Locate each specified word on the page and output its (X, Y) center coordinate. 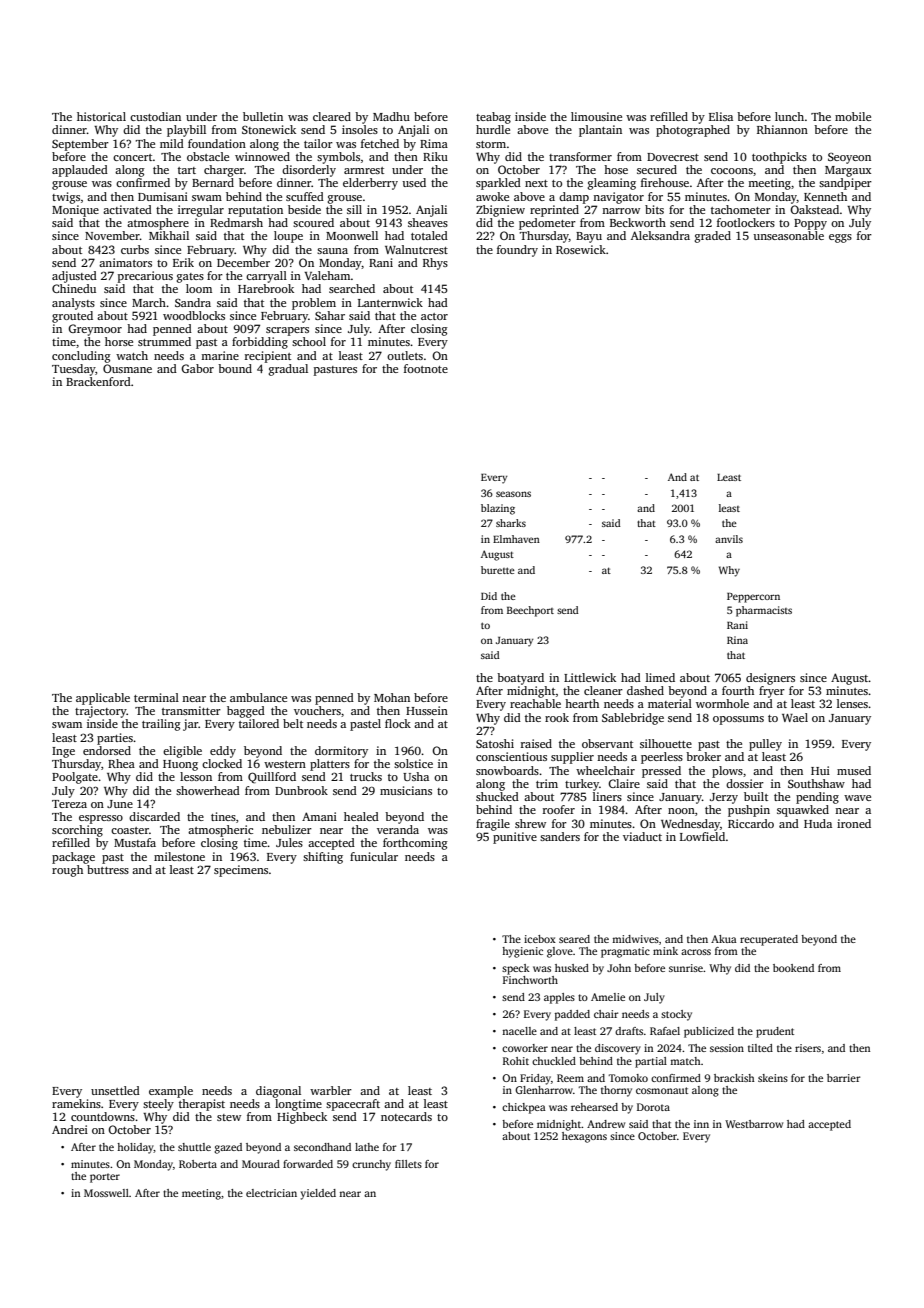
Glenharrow (544, 1090)
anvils (729, 539)
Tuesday (74, 370)
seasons (513, 494)
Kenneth (825, 196)
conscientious (511, 756)
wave (857, 798)
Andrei (70, 1129)
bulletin (263, 116)
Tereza (69, 804)
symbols (338, 158)
